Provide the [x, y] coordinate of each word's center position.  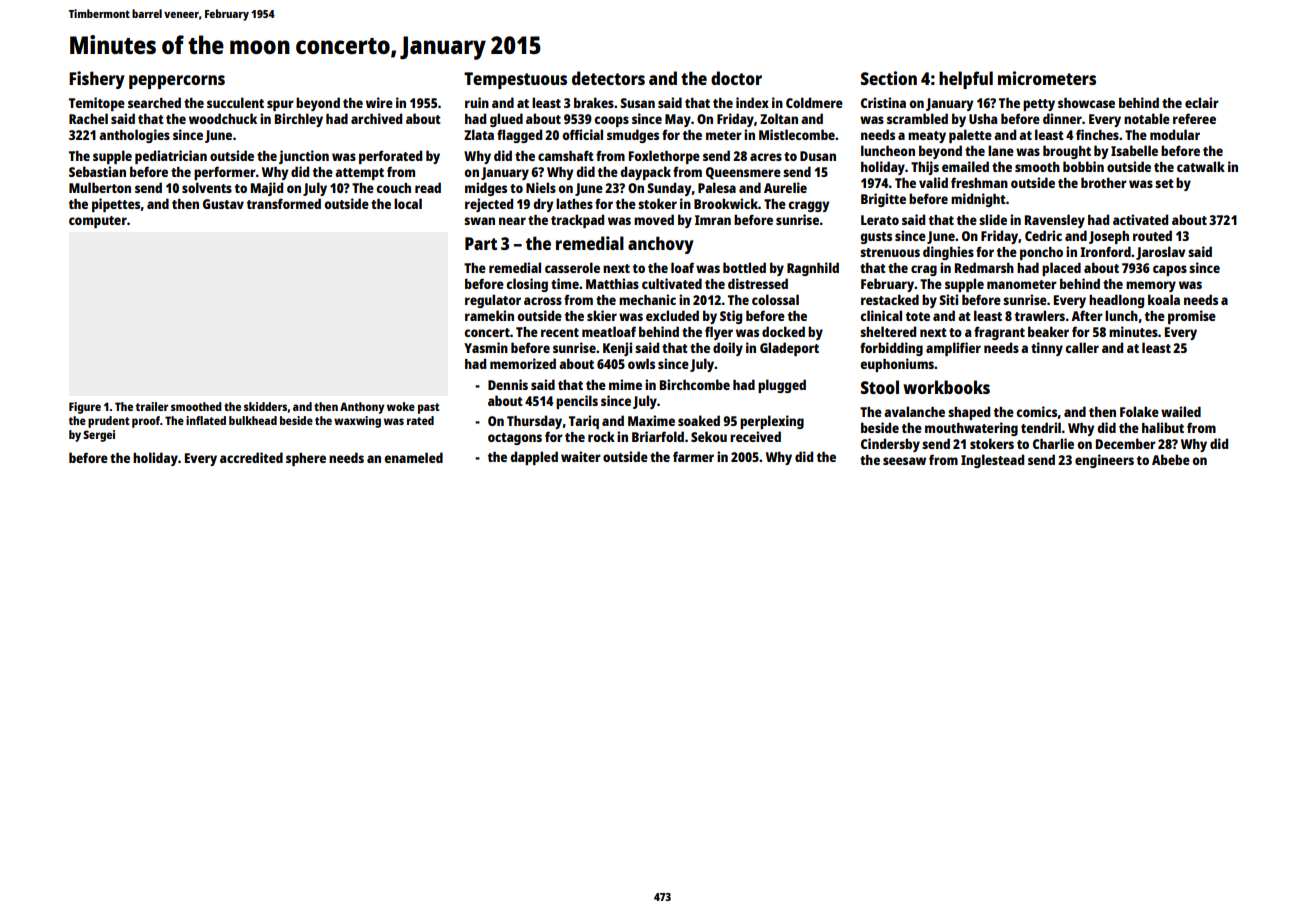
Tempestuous [515, 80]
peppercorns [177, 82]
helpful [966, 80]
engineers [1104, 461]
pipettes [116, 205]
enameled [413, 457]
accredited [251, 457]
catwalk [1201, 166]
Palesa [717, 187]
